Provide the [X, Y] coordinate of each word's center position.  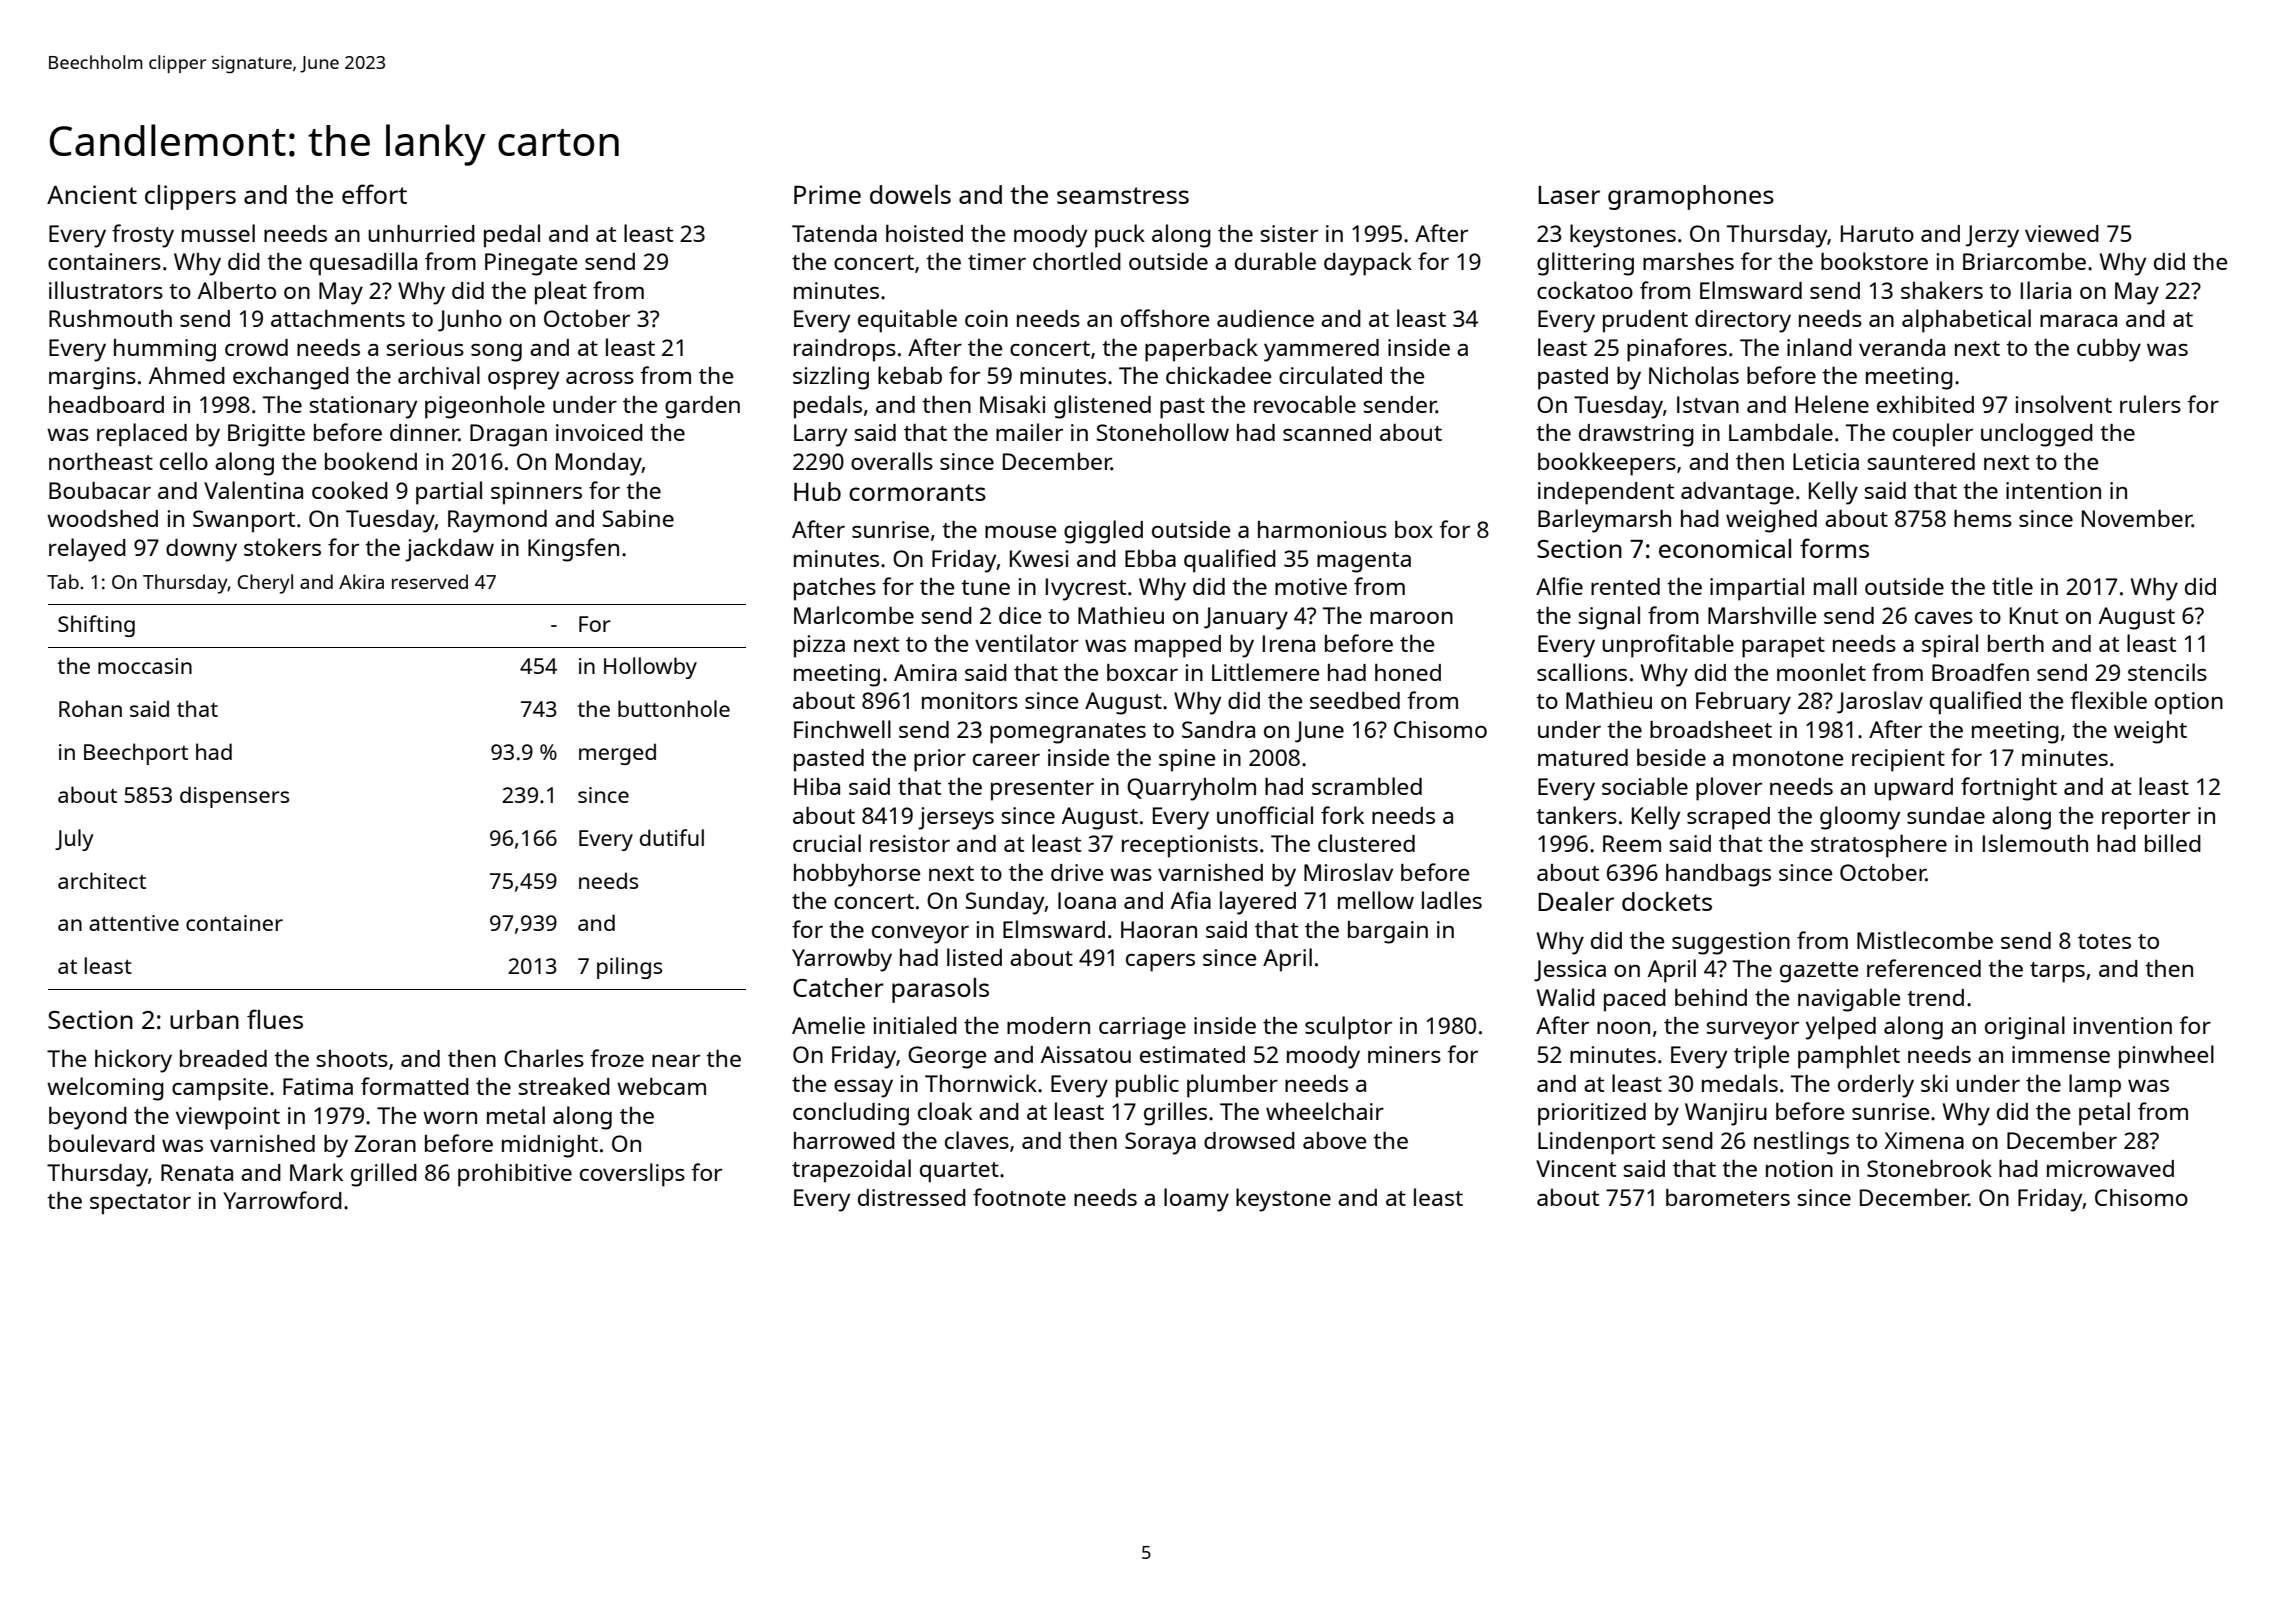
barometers [1728, 1197]
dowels [910, 194]
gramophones [1691, 197]
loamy [1196, 1200]
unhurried [421, 233]
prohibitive [515, 1175]
